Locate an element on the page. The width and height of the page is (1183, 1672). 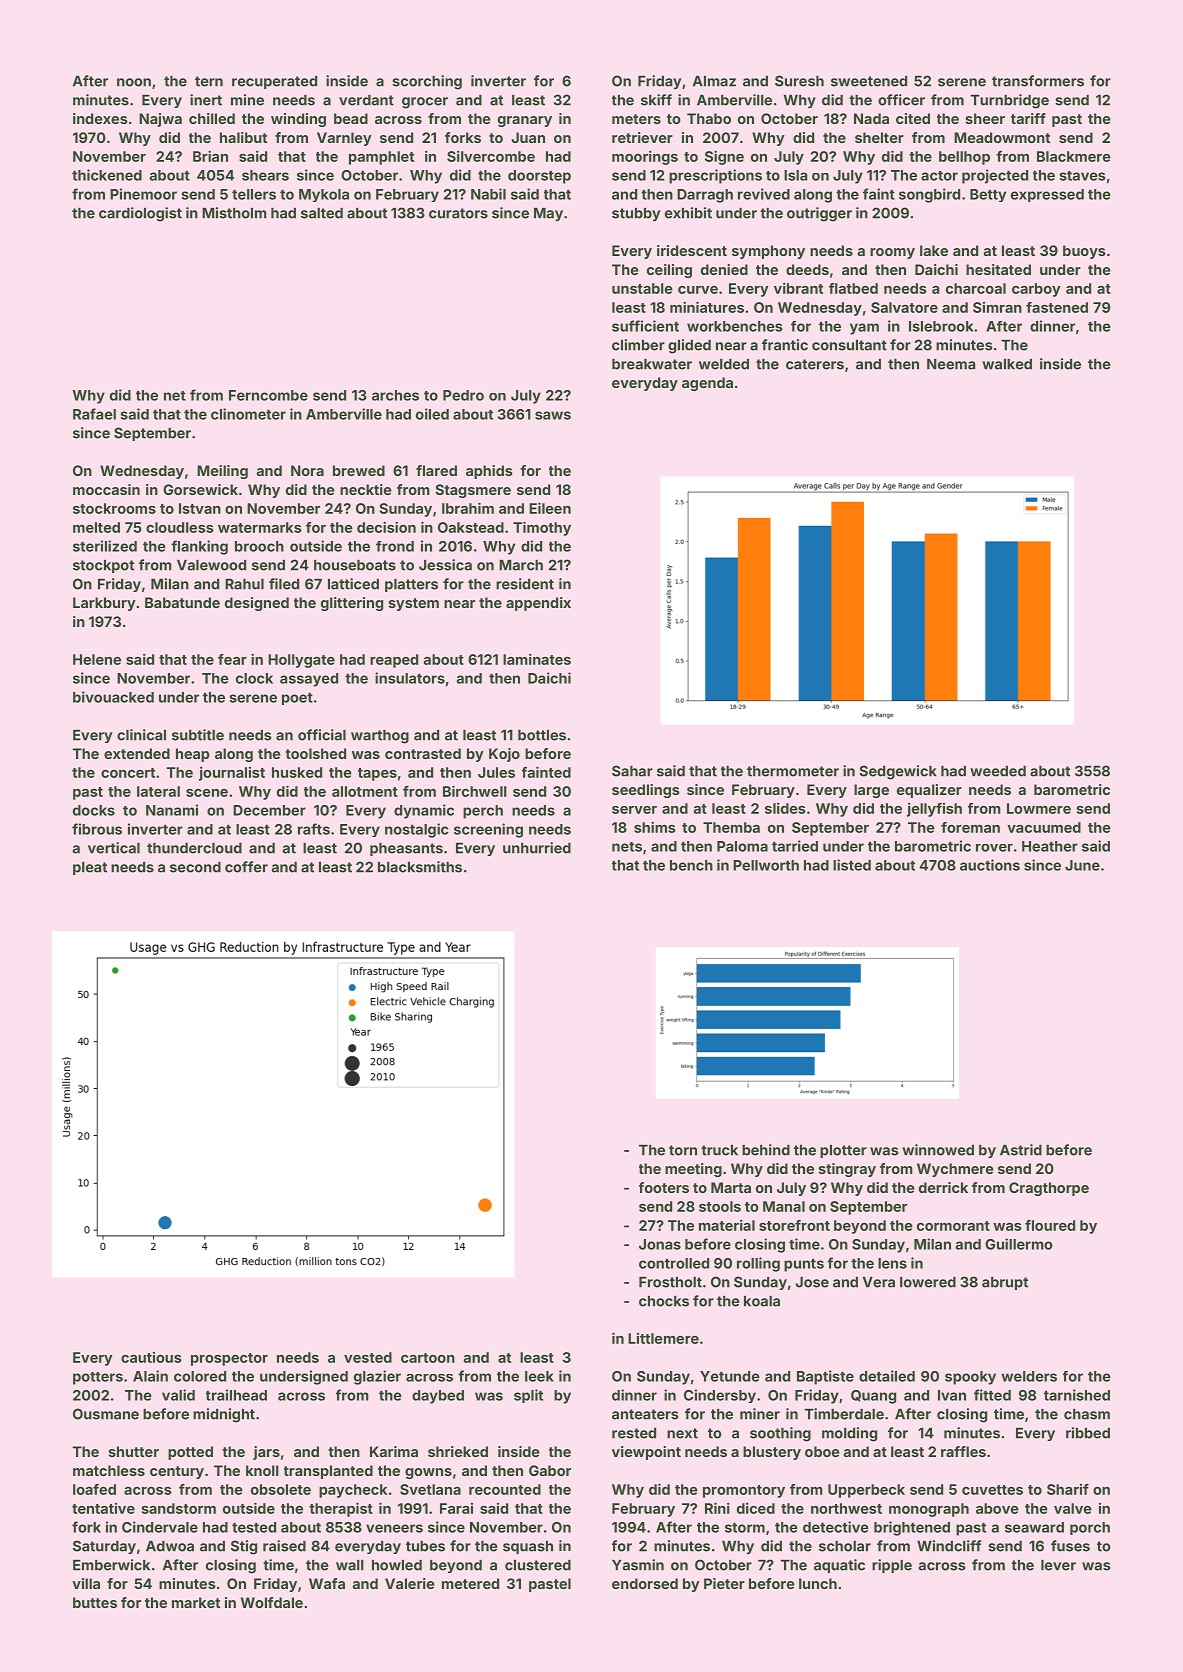
transformers is located at coordinates (1038, 81).
